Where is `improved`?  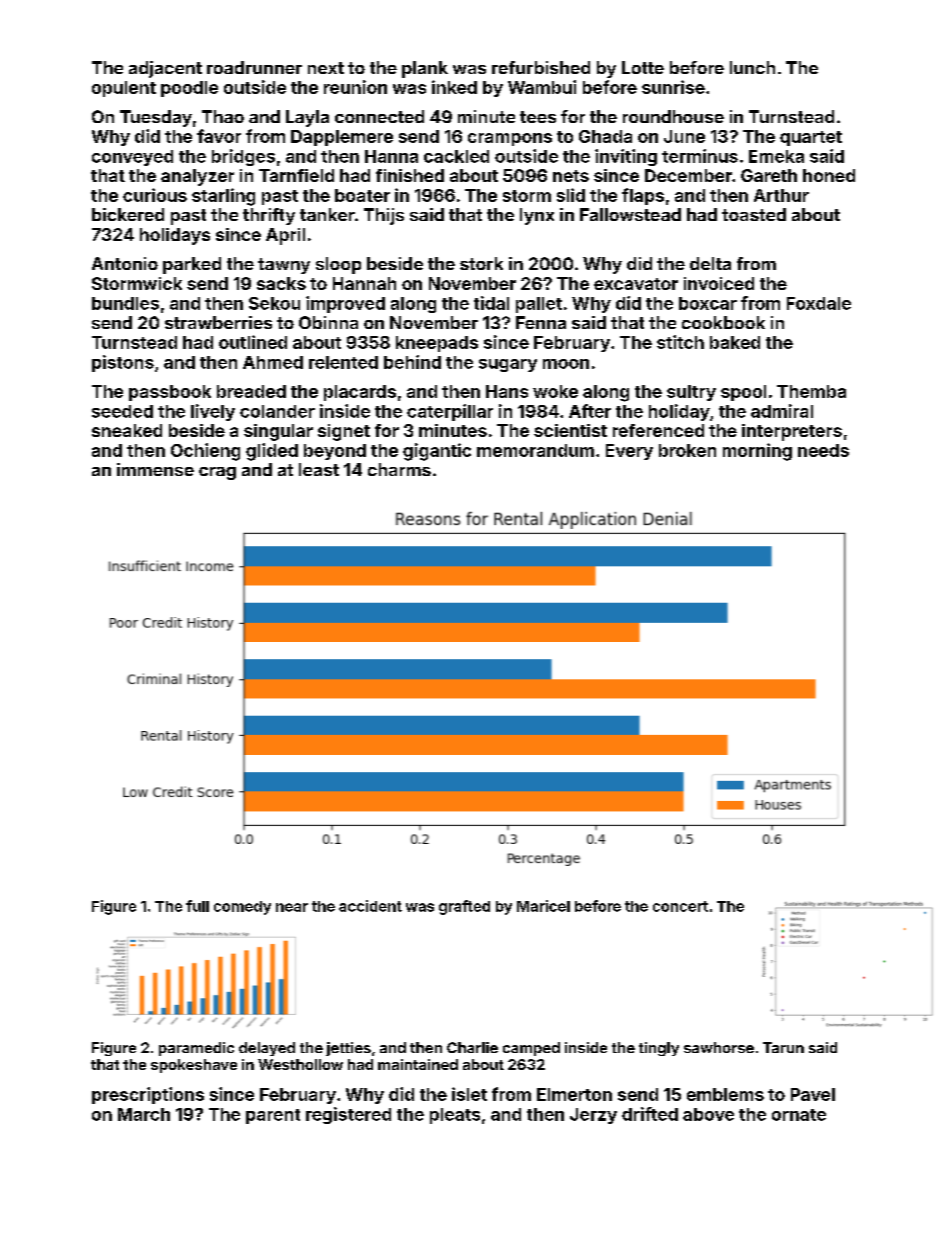 improved is located at coordinates (345, 304).
